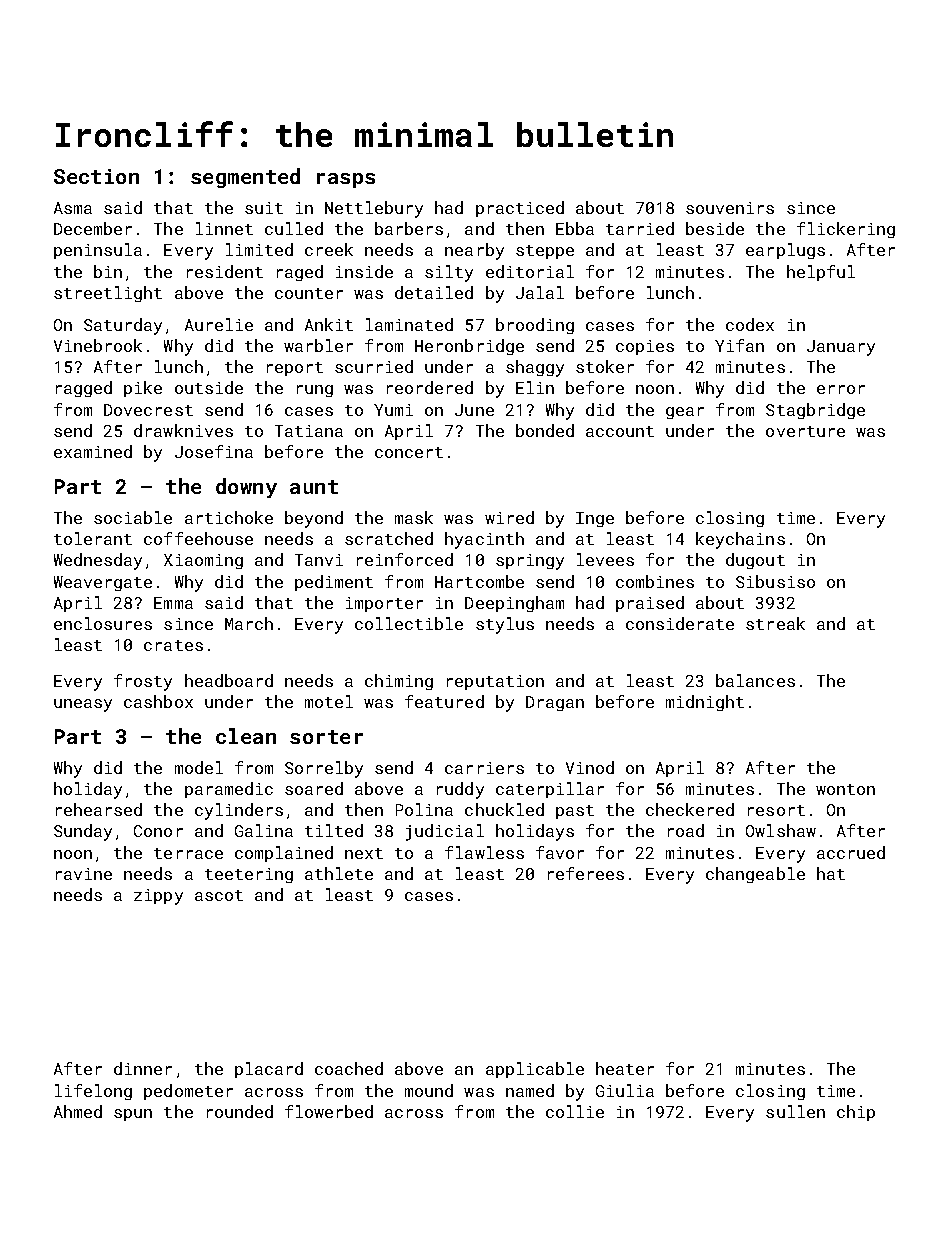 The height and width of the image is (1233, 952). What do you see at coordinates (851, 852) in the image?
I see `accrued` at bounding box center [851, 852].
